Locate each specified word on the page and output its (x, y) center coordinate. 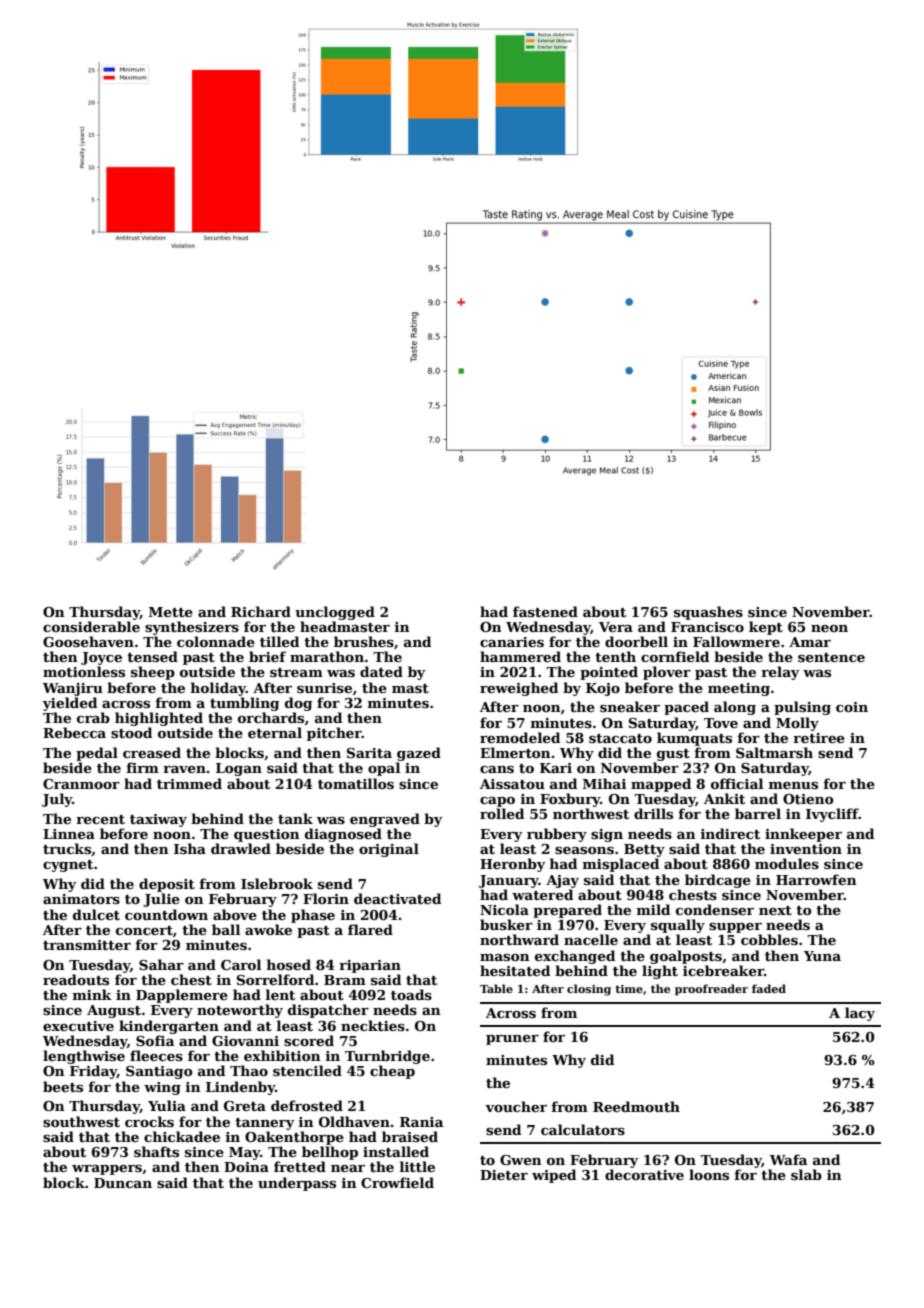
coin (852, 707)
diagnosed (343, 835)
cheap (392, 1072)
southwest (81, 1121)
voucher (516, 1106)
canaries (512, 642)
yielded (70, 704)
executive (78, 1026)
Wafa (788, 1159)
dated (381, 671)
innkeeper (803, 835)
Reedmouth (636, 1106)
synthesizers (192, 628)
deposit (167, 885)
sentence (831, 657)
